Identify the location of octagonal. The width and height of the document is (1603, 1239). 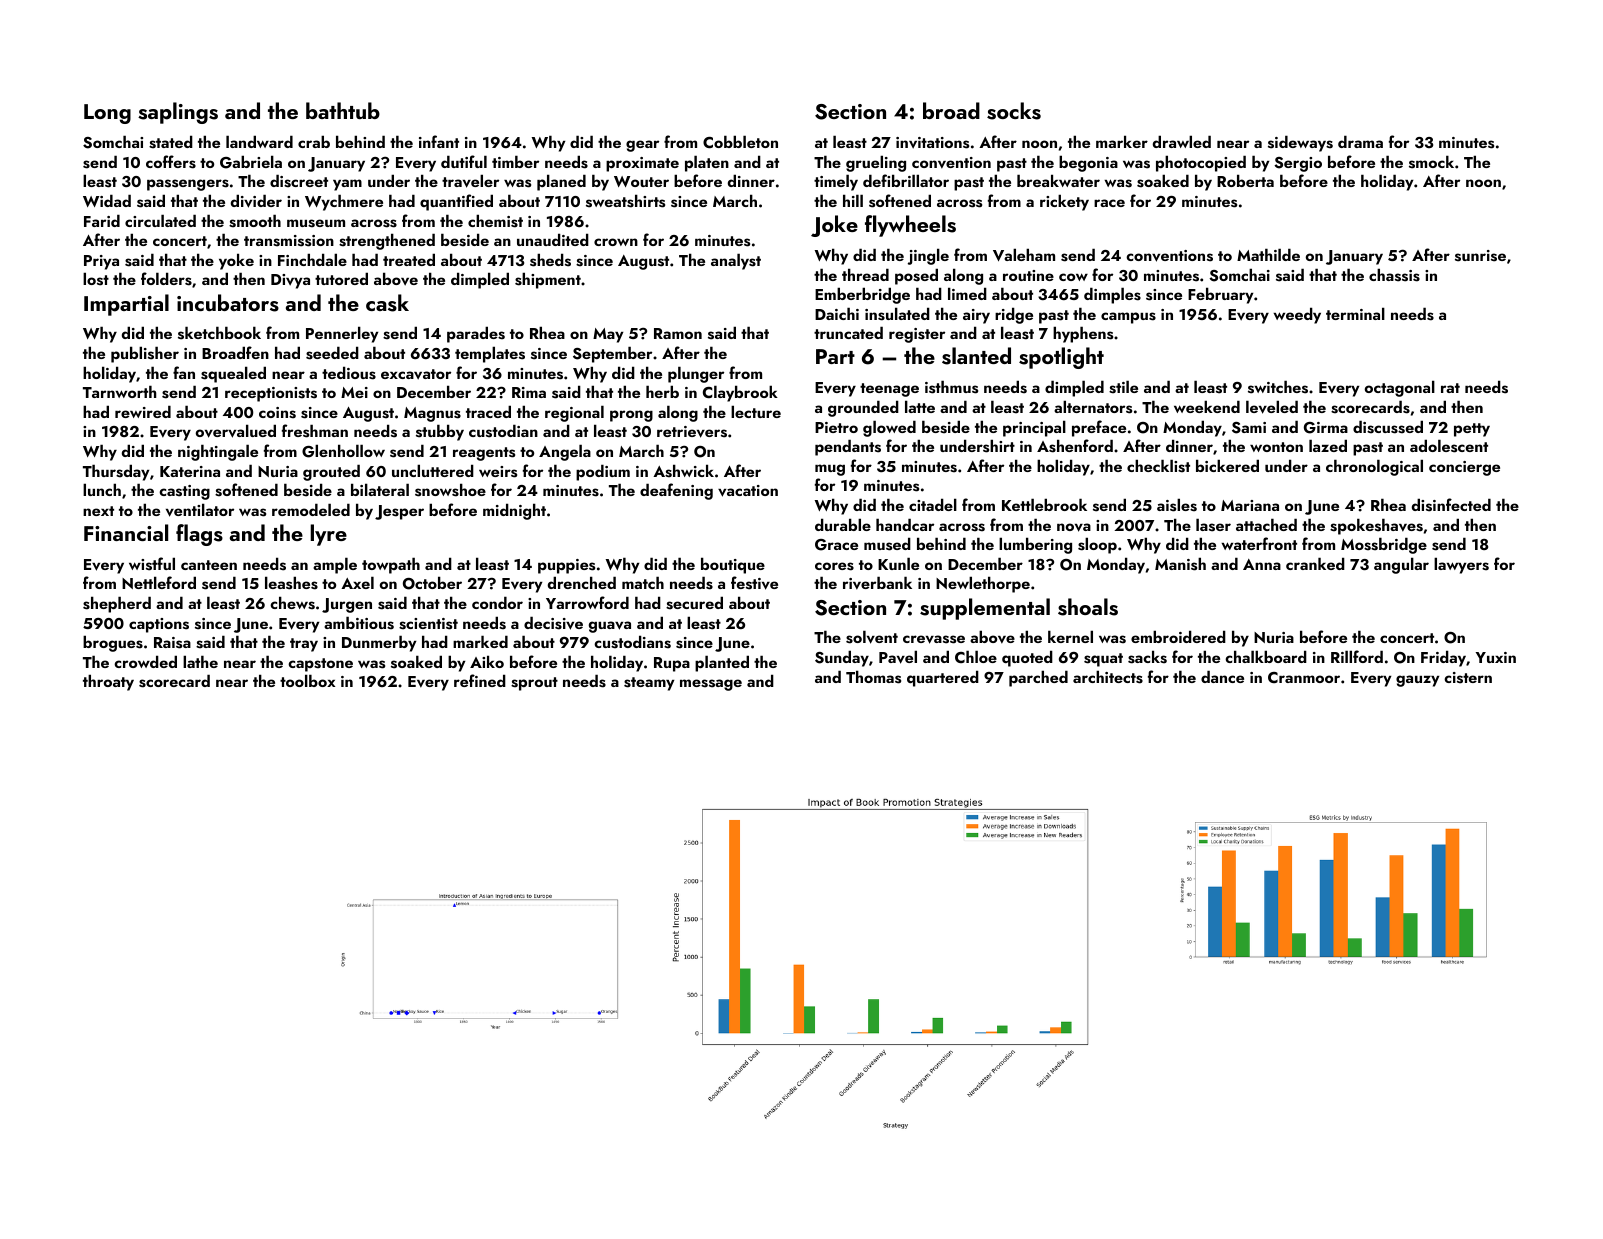
(1400, 388).
